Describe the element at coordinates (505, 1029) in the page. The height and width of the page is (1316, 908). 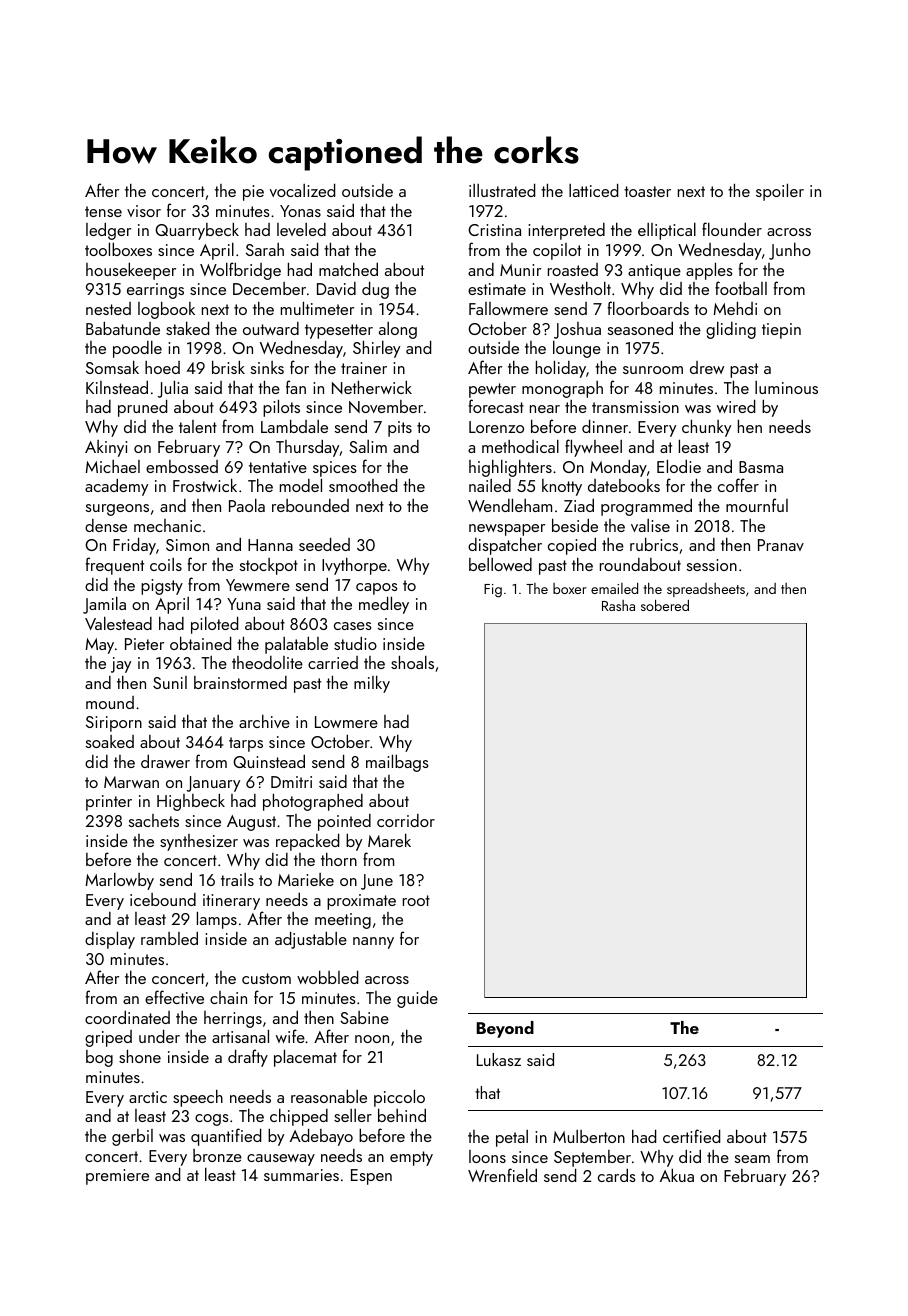
I see `Beyond` at that location.
